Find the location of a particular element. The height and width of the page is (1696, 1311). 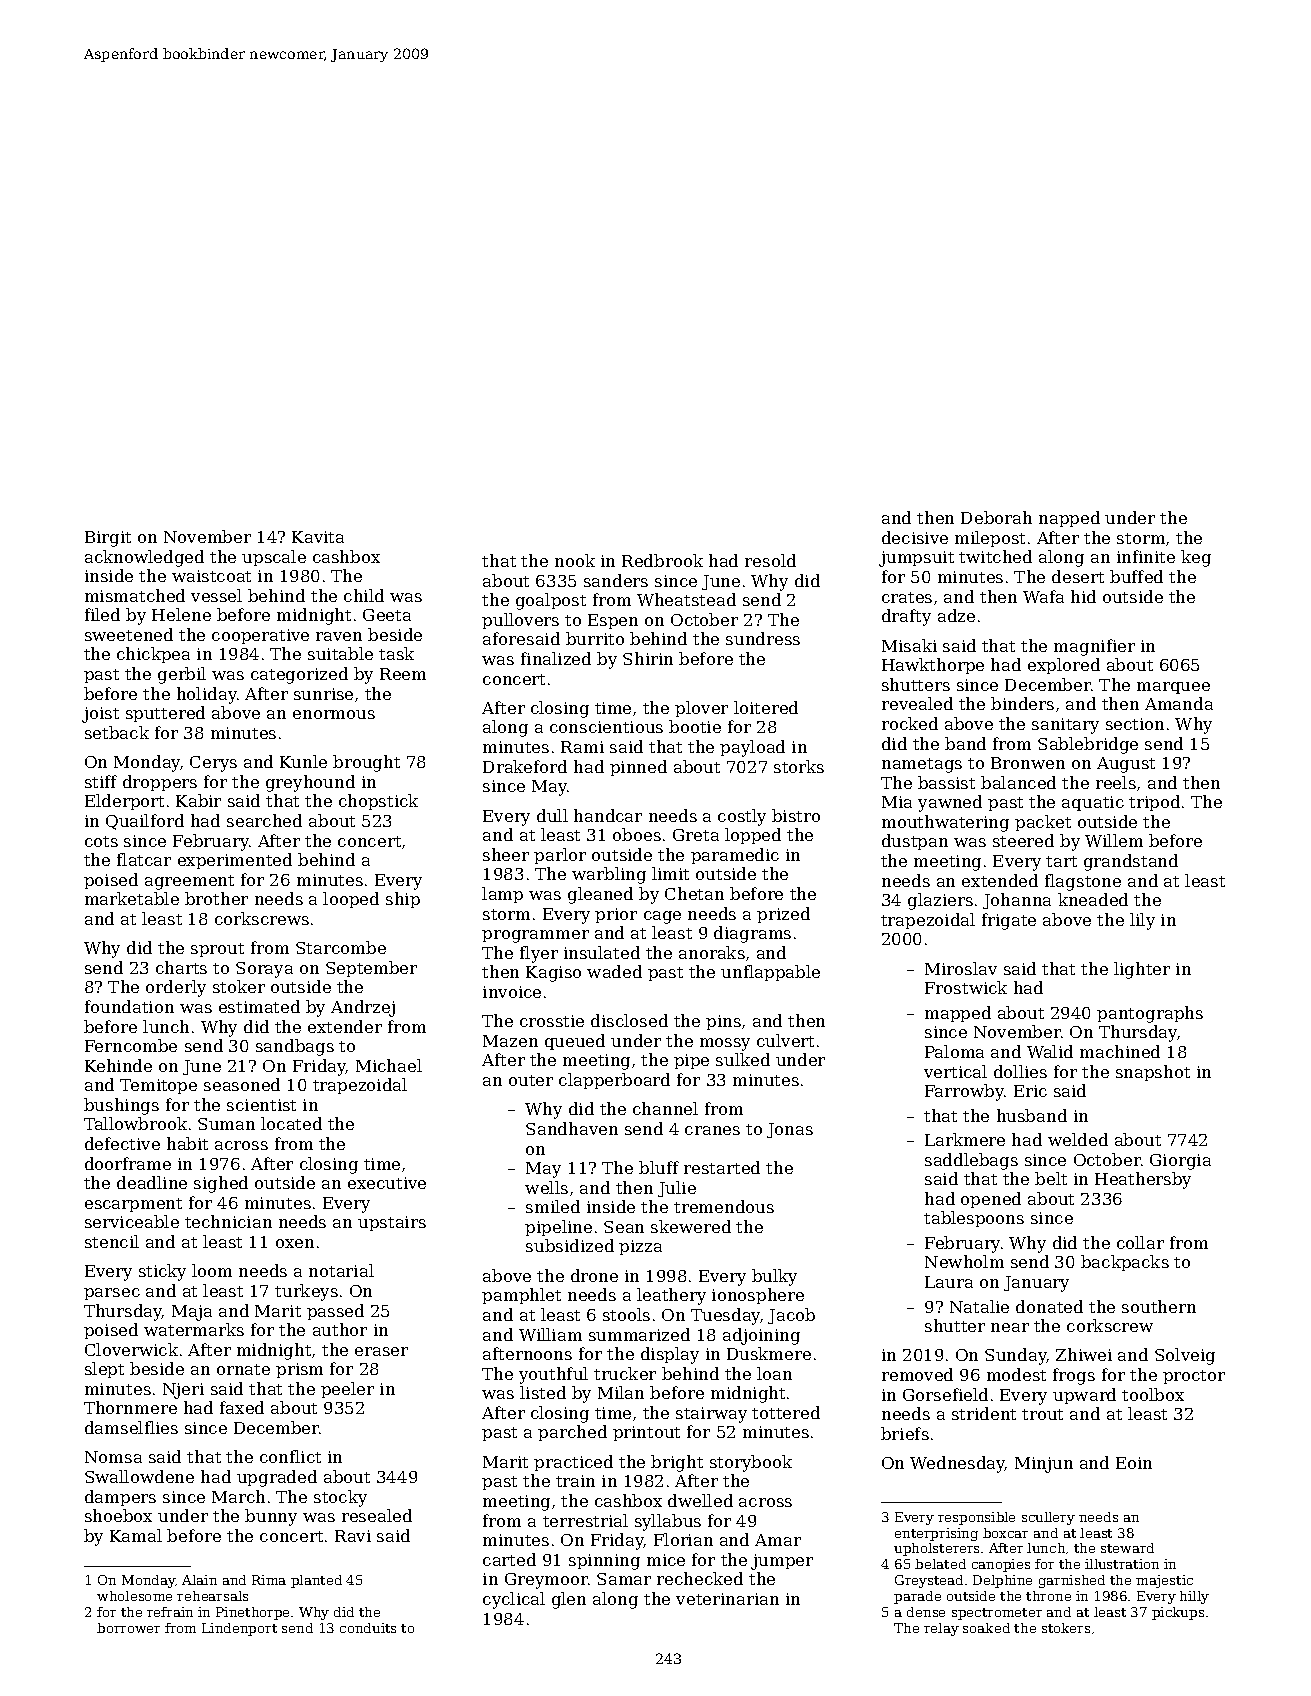

bulky is located at coordinates (774, 1277).
